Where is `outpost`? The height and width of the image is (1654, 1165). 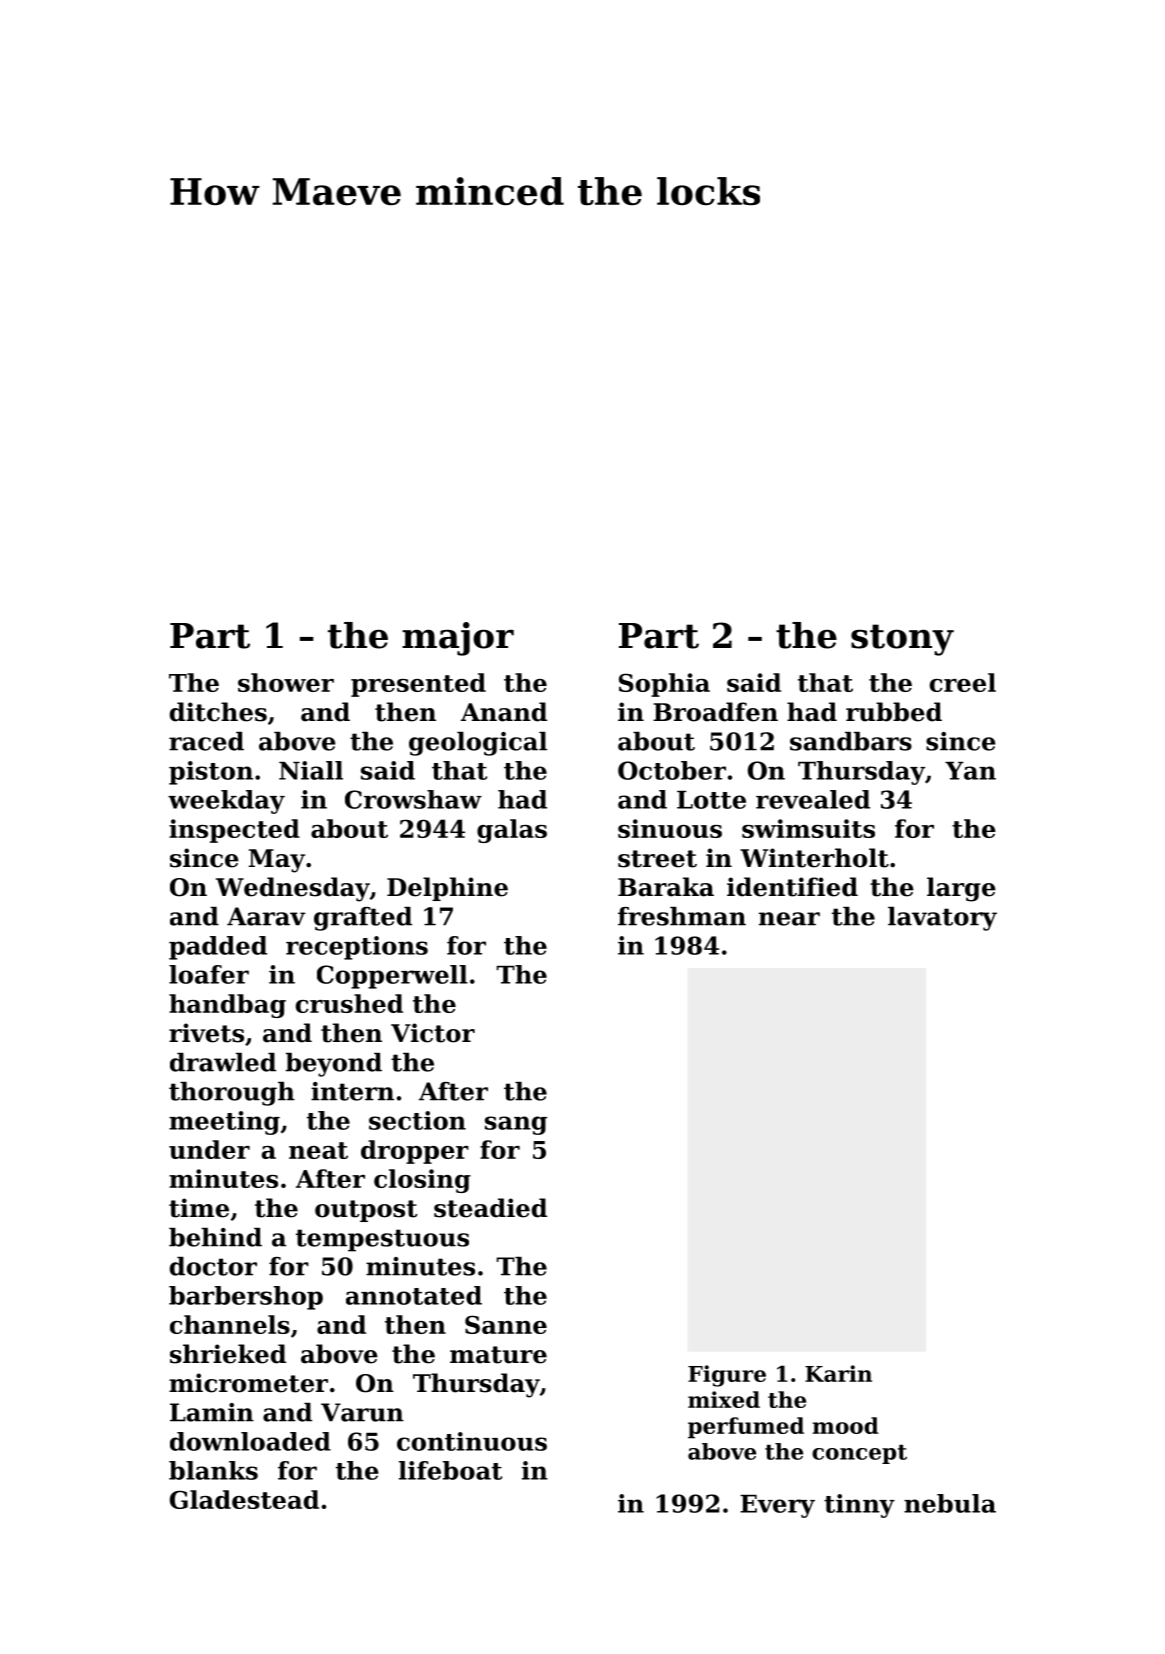 outpost is located at coordinates (366, 1211).
